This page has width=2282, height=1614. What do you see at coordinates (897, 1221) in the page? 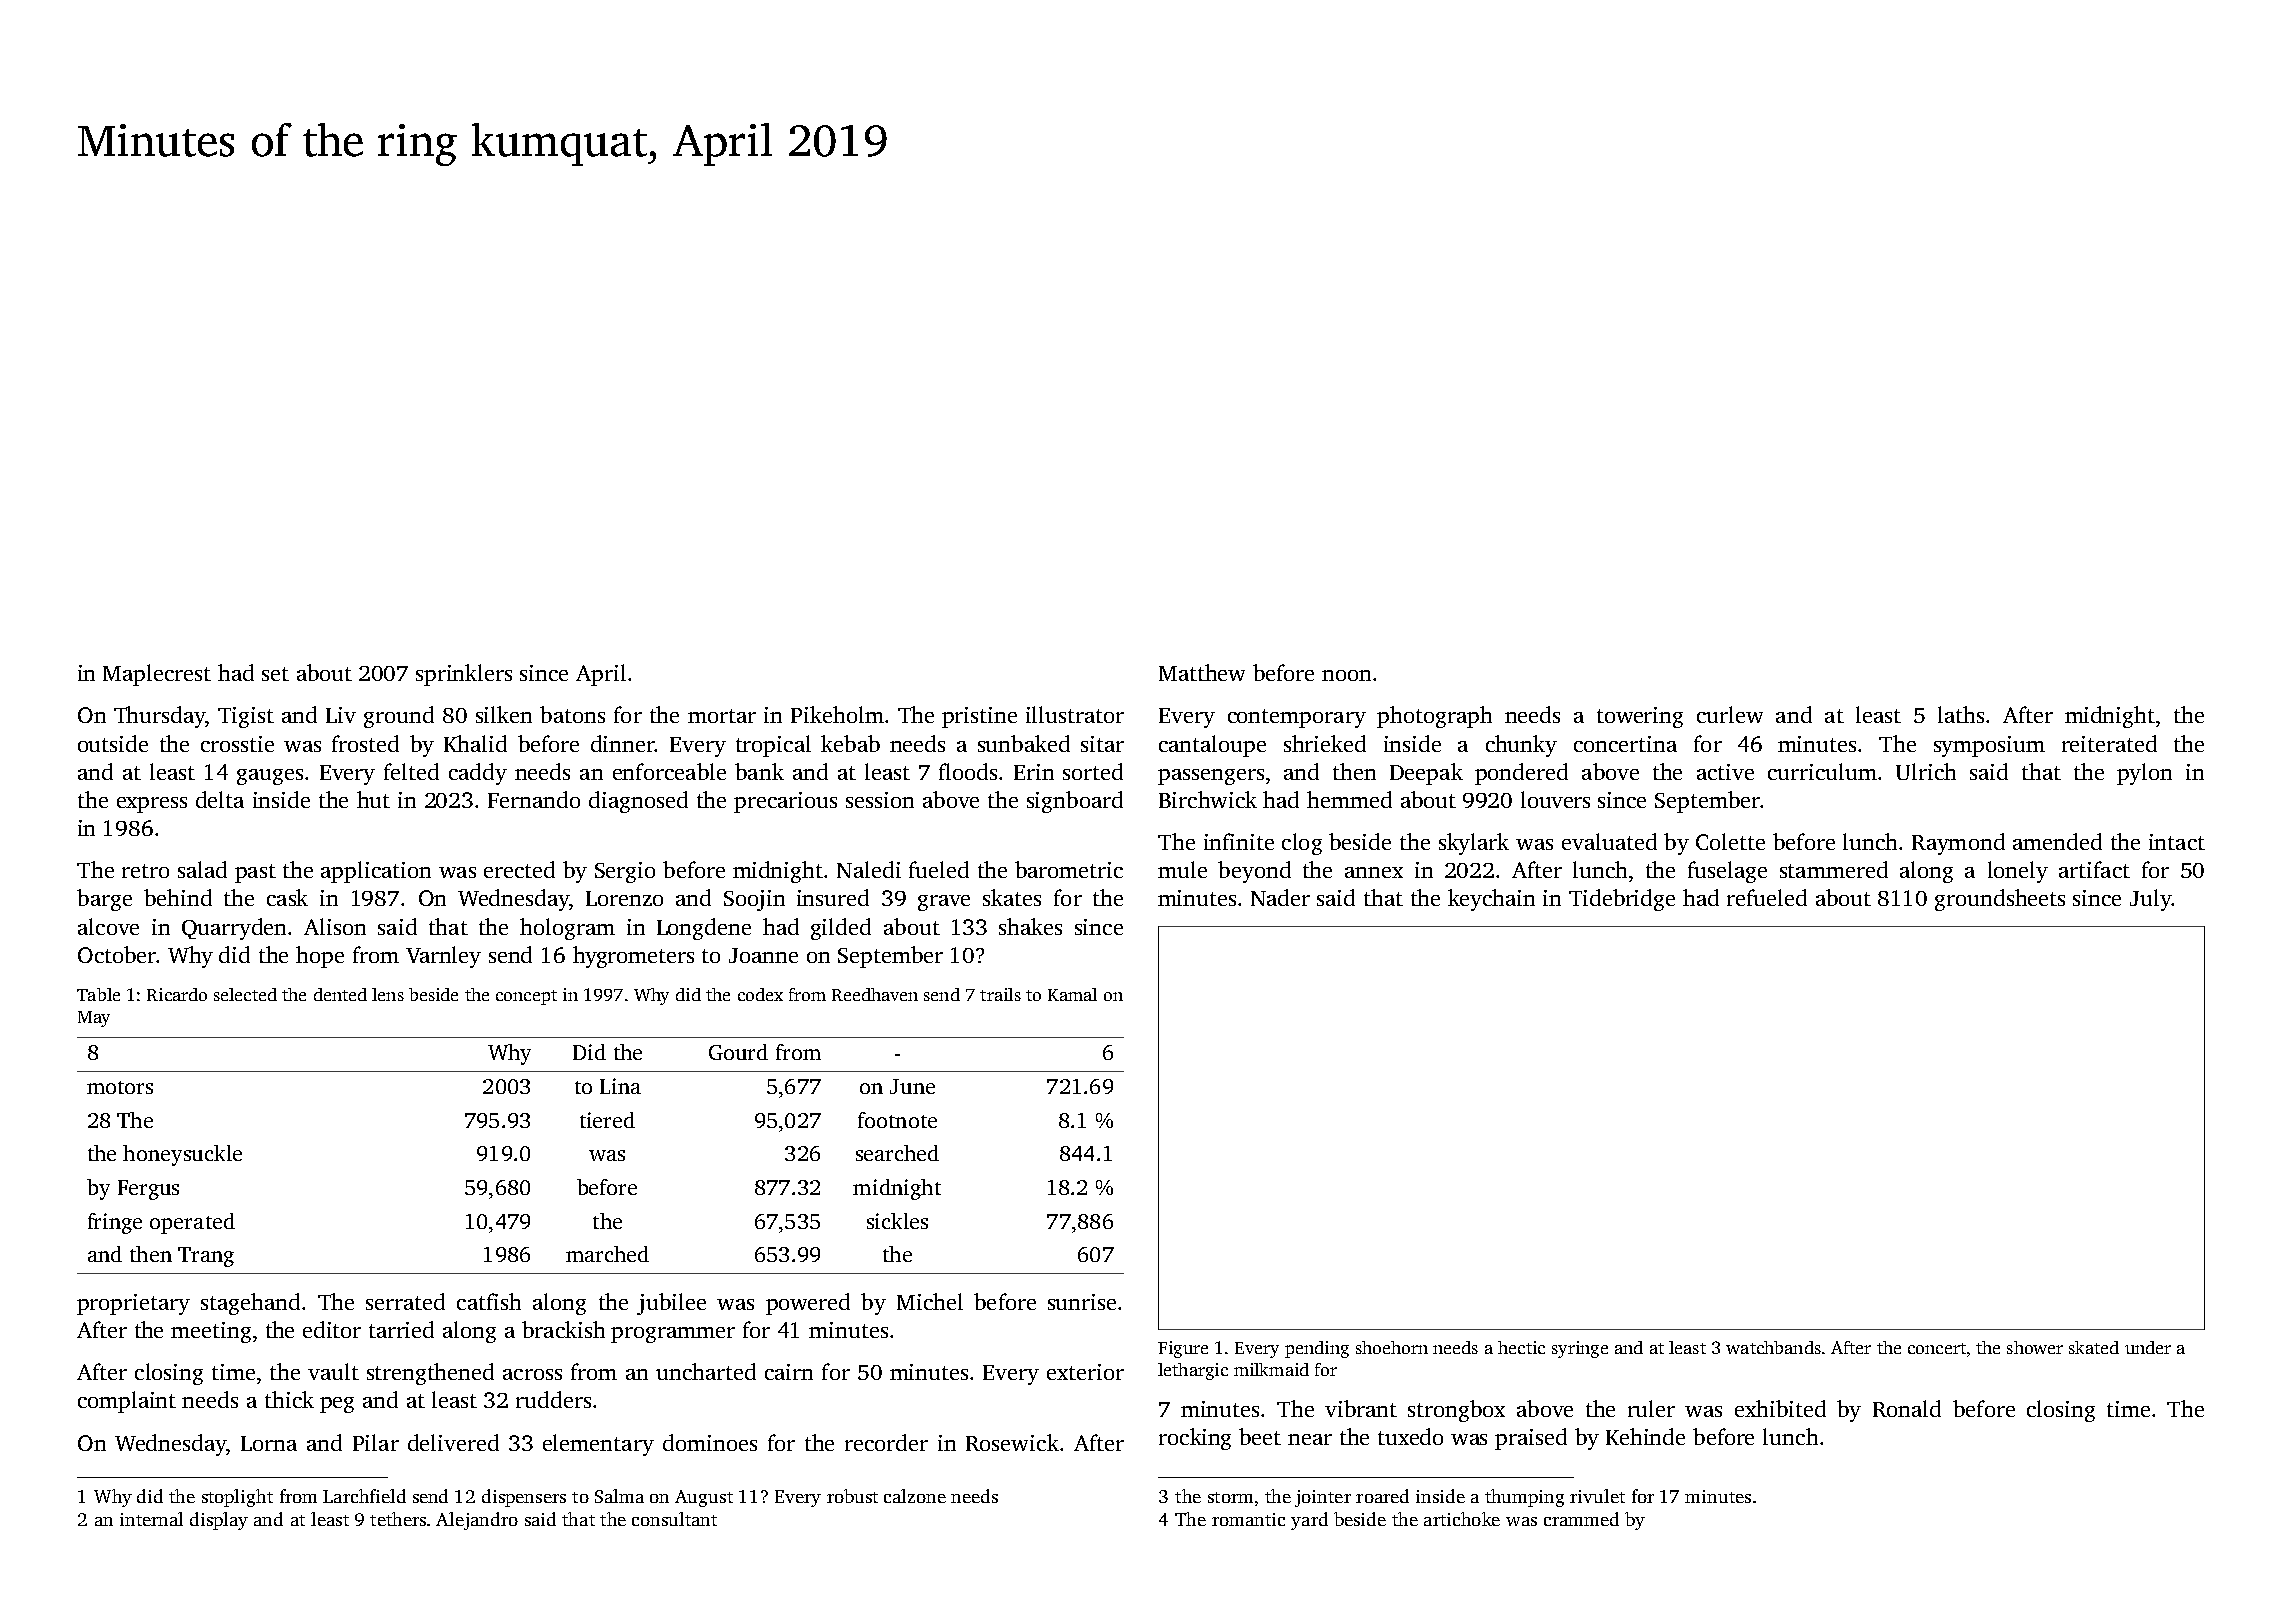
I see `sickles` at bounding box center [897, 1221].
